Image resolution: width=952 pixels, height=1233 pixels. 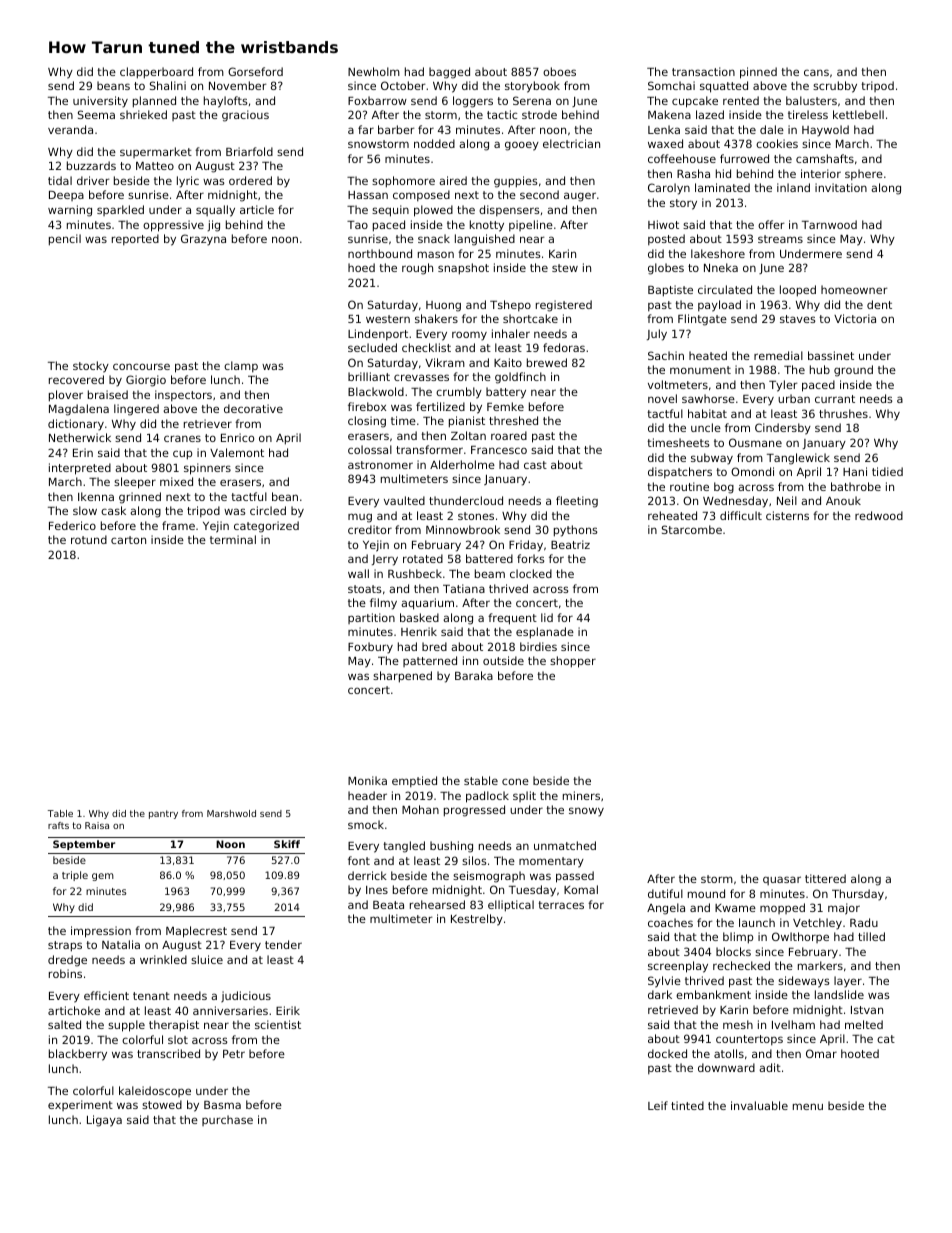 What do you see at coordinates (237, 452) in the image?
I see `Valemont` at bounding box center [237, 452].
